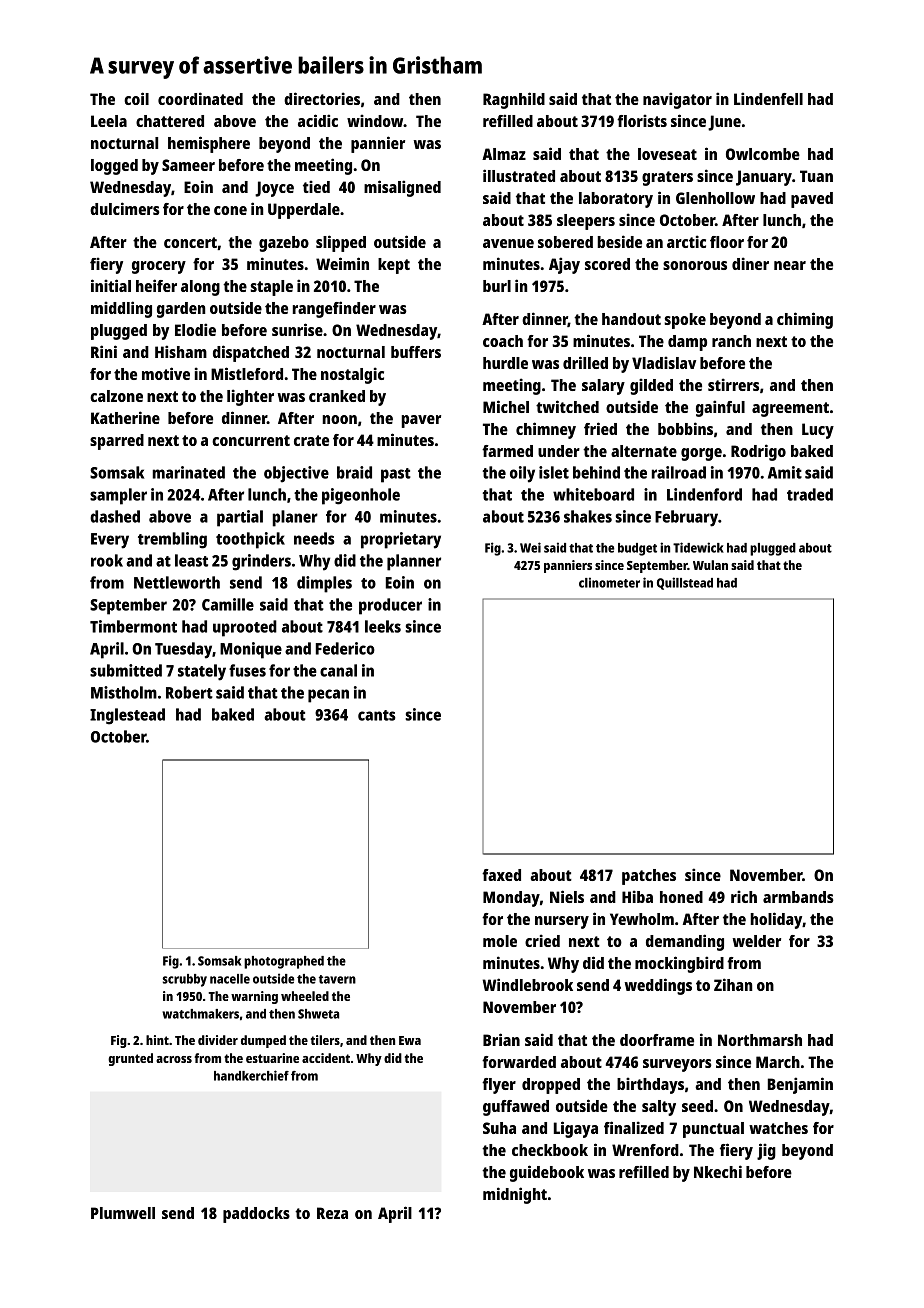 The width and height of the document is (924, 1308). What do you see at coordinates (123, 1213) in the document?
I see `Plumwell` at bounding box center [123, 1213].
